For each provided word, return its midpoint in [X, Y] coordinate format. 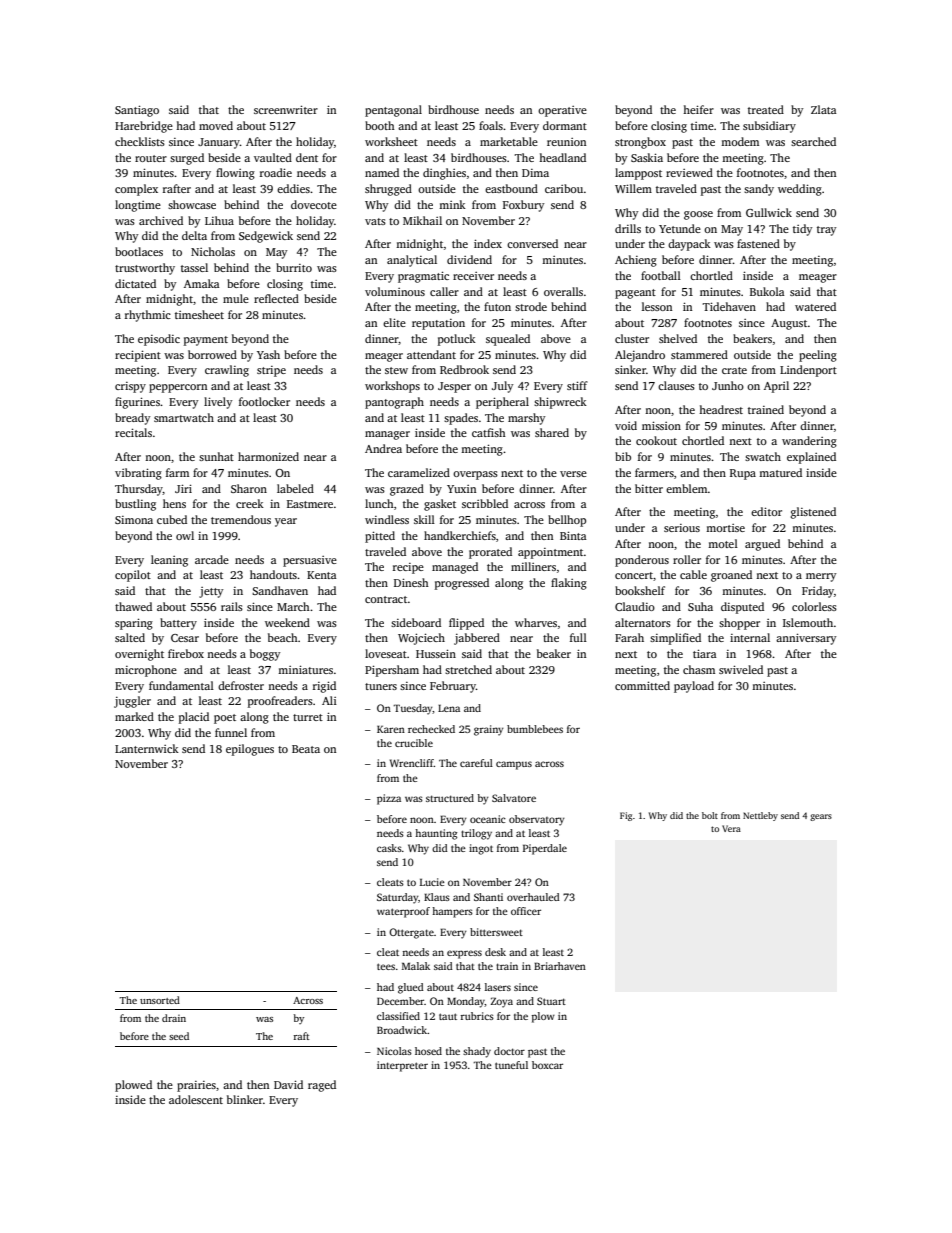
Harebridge [144, 127]
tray [827, 231]
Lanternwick [147, 748]
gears [821, 817]
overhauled [533, 897]
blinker [245, 1099]
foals [491, 125]
